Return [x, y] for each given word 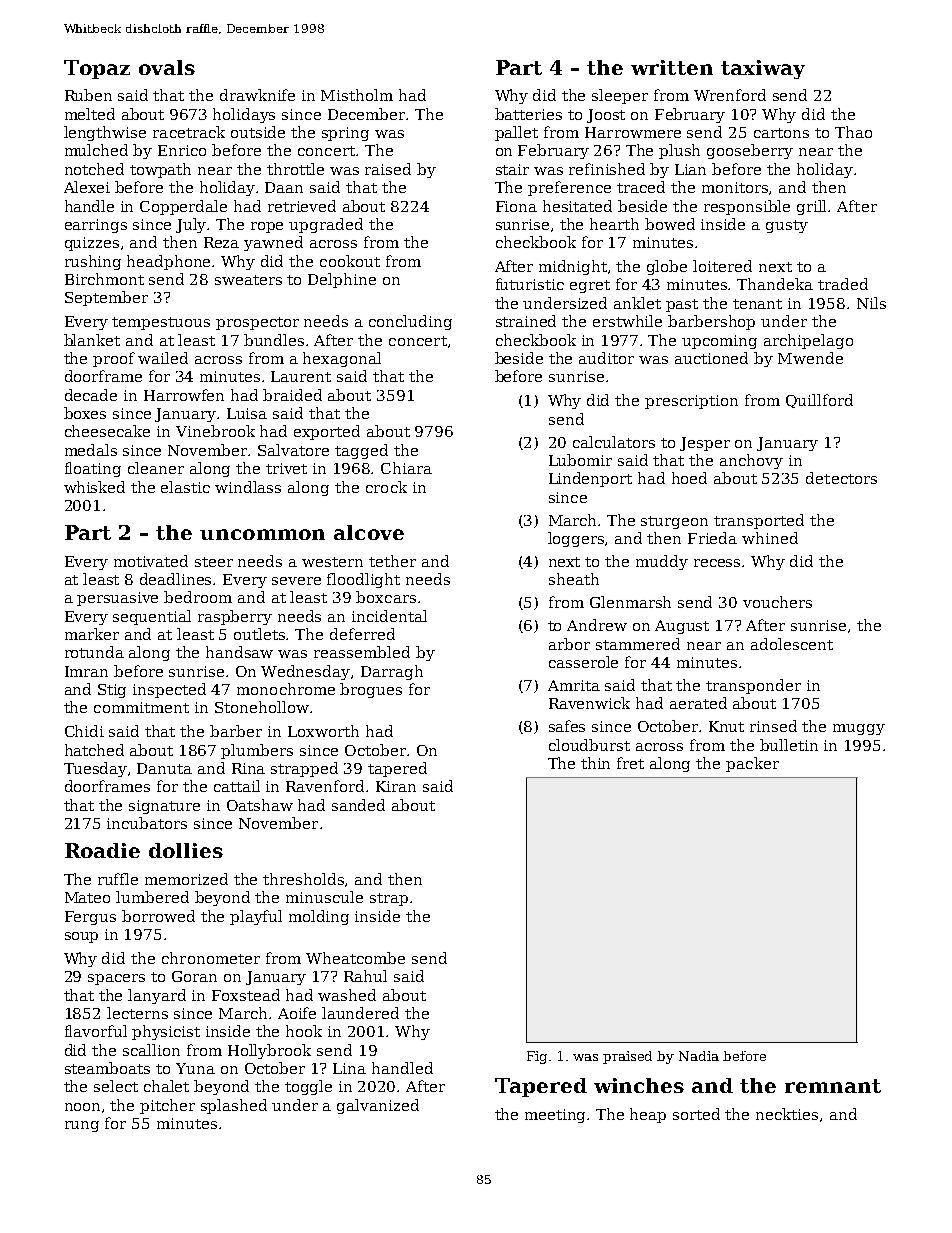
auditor [606, 358]
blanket [92, 340]
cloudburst [589, 745]
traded [843, 284]
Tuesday [95, 769]
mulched [96, 150]
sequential [152, 617]
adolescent [792, 644]
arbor [569, 644]
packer [752, 764]
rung [82, 1126]
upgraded [326, 225]
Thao [853, 132]
